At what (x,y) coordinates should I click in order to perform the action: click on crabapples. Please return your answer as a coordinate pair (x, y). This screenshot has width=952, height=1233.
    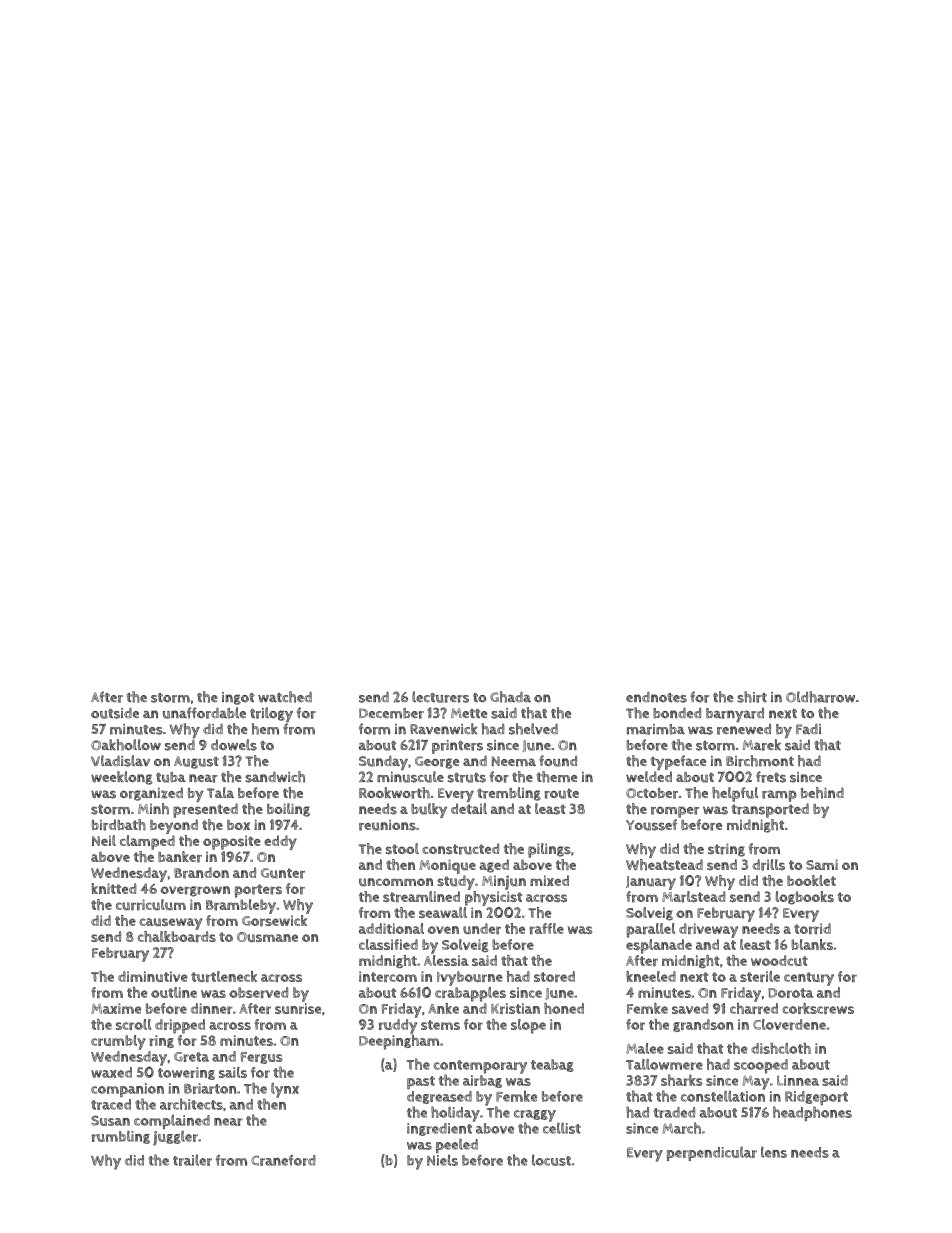
    Looking at the image, I should click on (470, 994).
